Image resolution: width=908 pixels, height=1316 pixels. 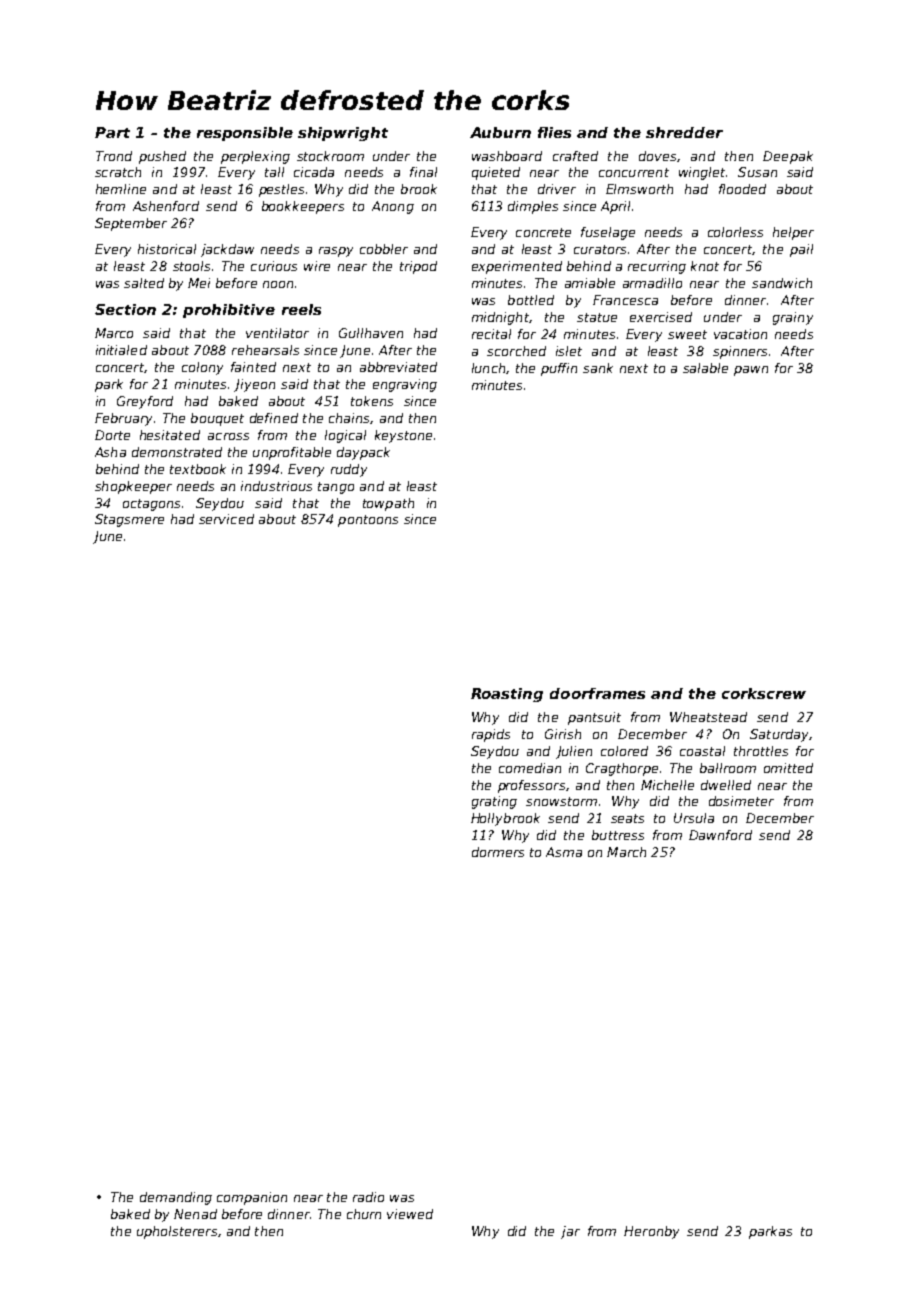 What do you see at coordinates (684, 132) in the document?
I see `shredder` at bounding box center [684, 132].
